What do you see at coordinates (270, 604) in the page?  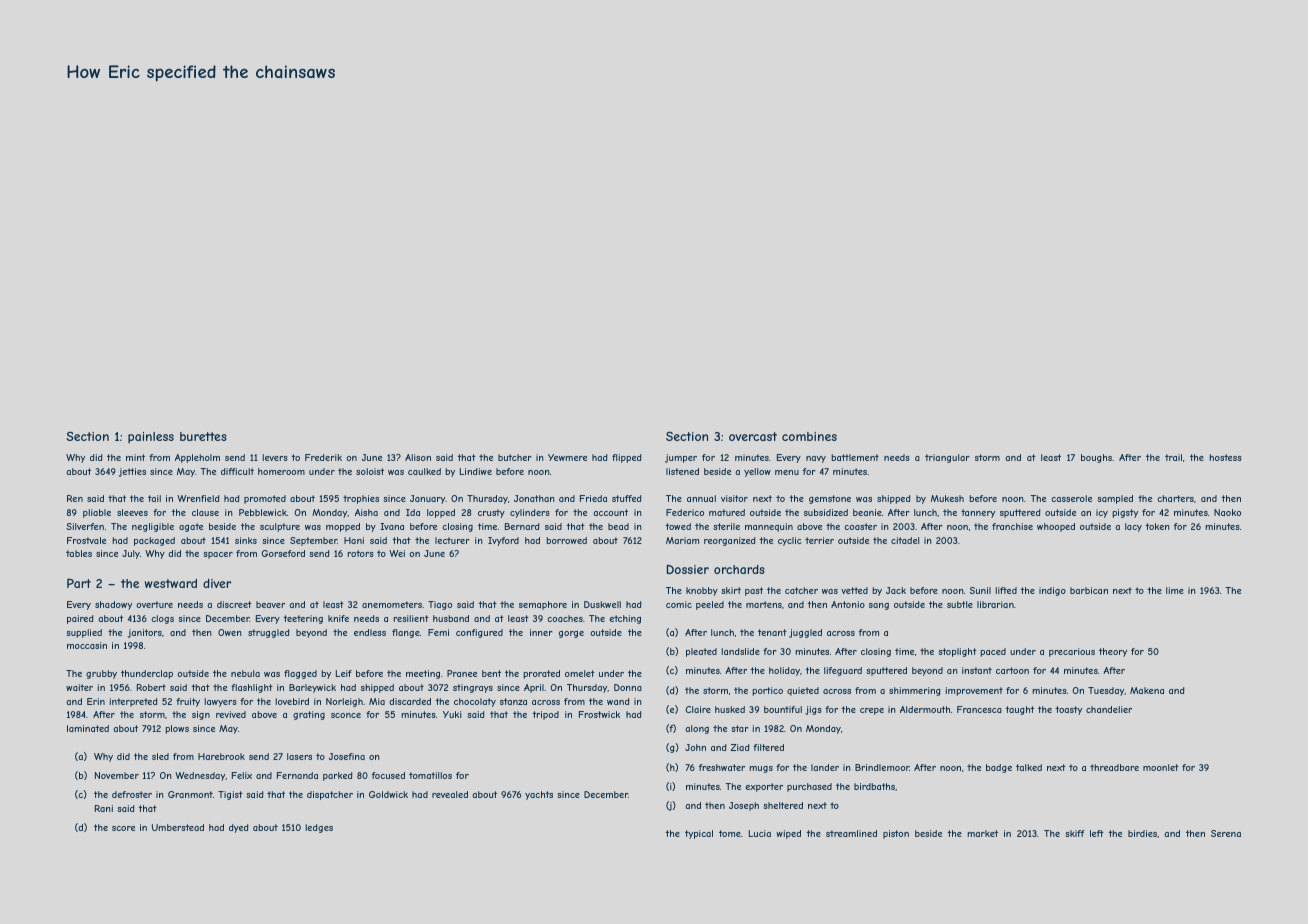 I see `beaver` at bounding box center [270, 604].
